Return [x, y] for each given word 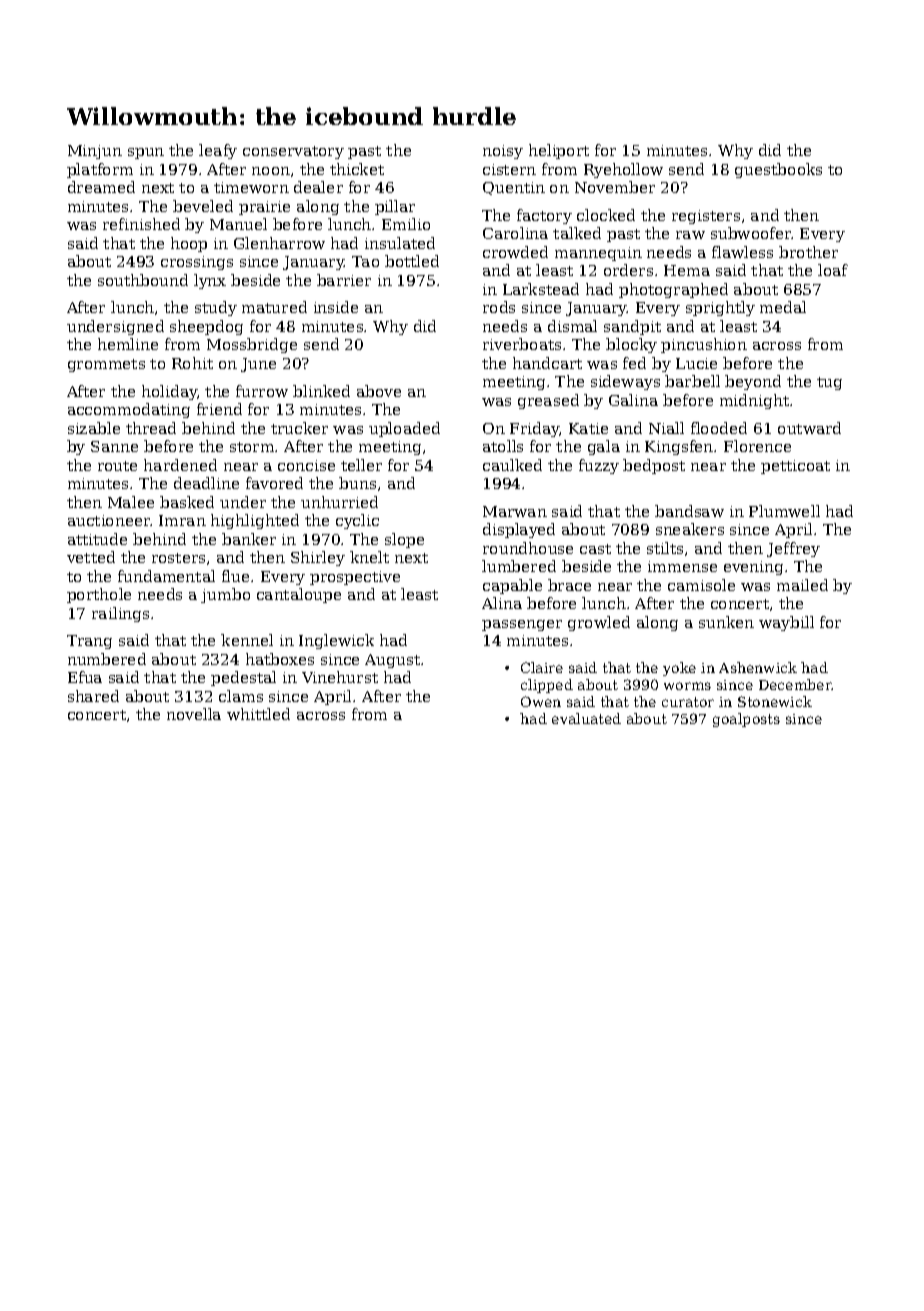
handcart [547, 363]
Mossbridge [252, 345]
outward [809, 428]
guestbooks [778, 170]
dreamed [101, 187]
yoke [679, 669]
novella [194, 714]
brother [808, 252]
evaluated [586, 718]
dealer [318, 187]
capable [512, 586]
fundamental [166, 576]
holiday [169, 392]
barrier [344, 280]
